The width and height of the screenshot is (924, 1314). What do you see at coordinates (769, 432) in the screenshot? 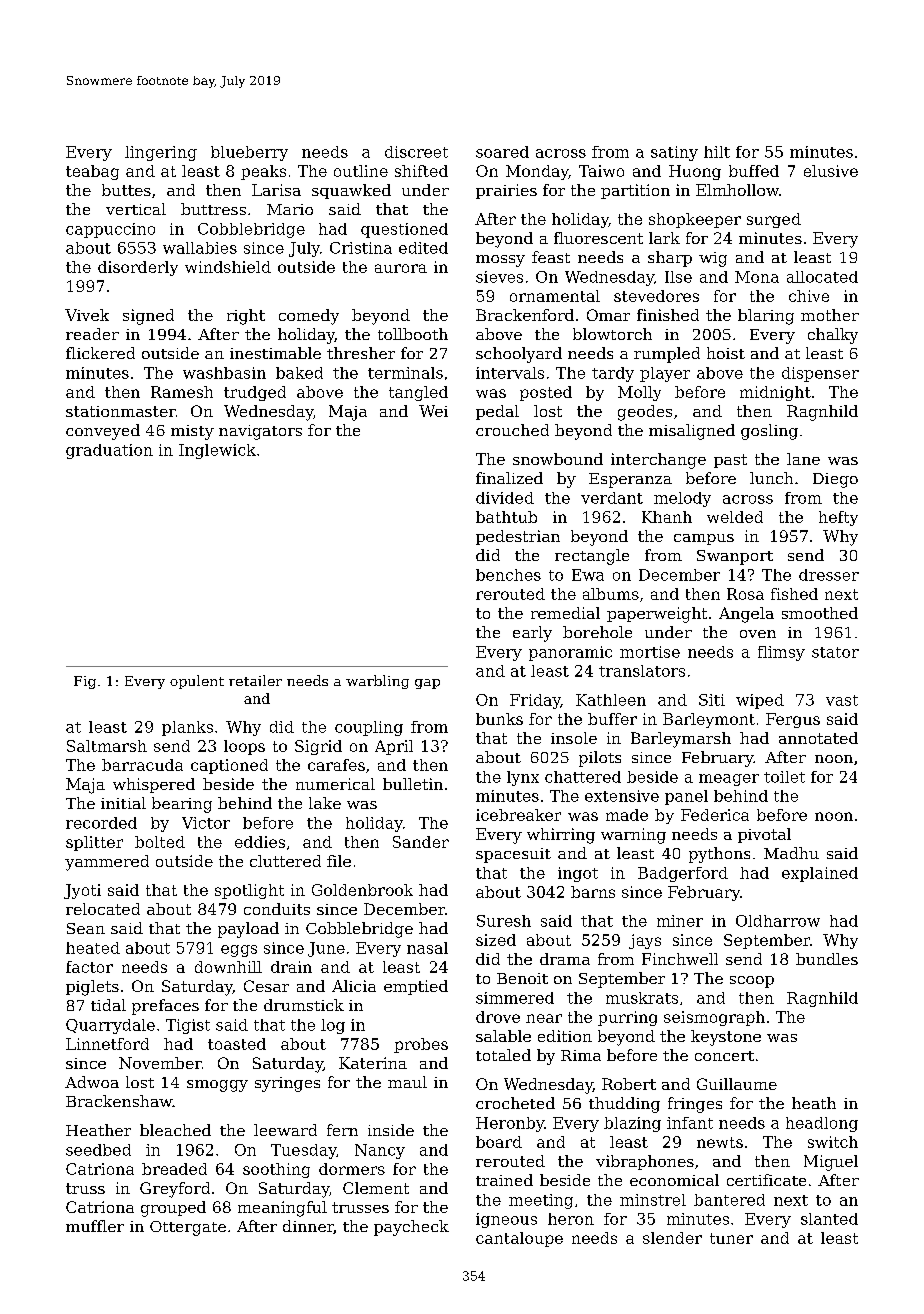
I see `gosling` at bounding box center [769, 432].
